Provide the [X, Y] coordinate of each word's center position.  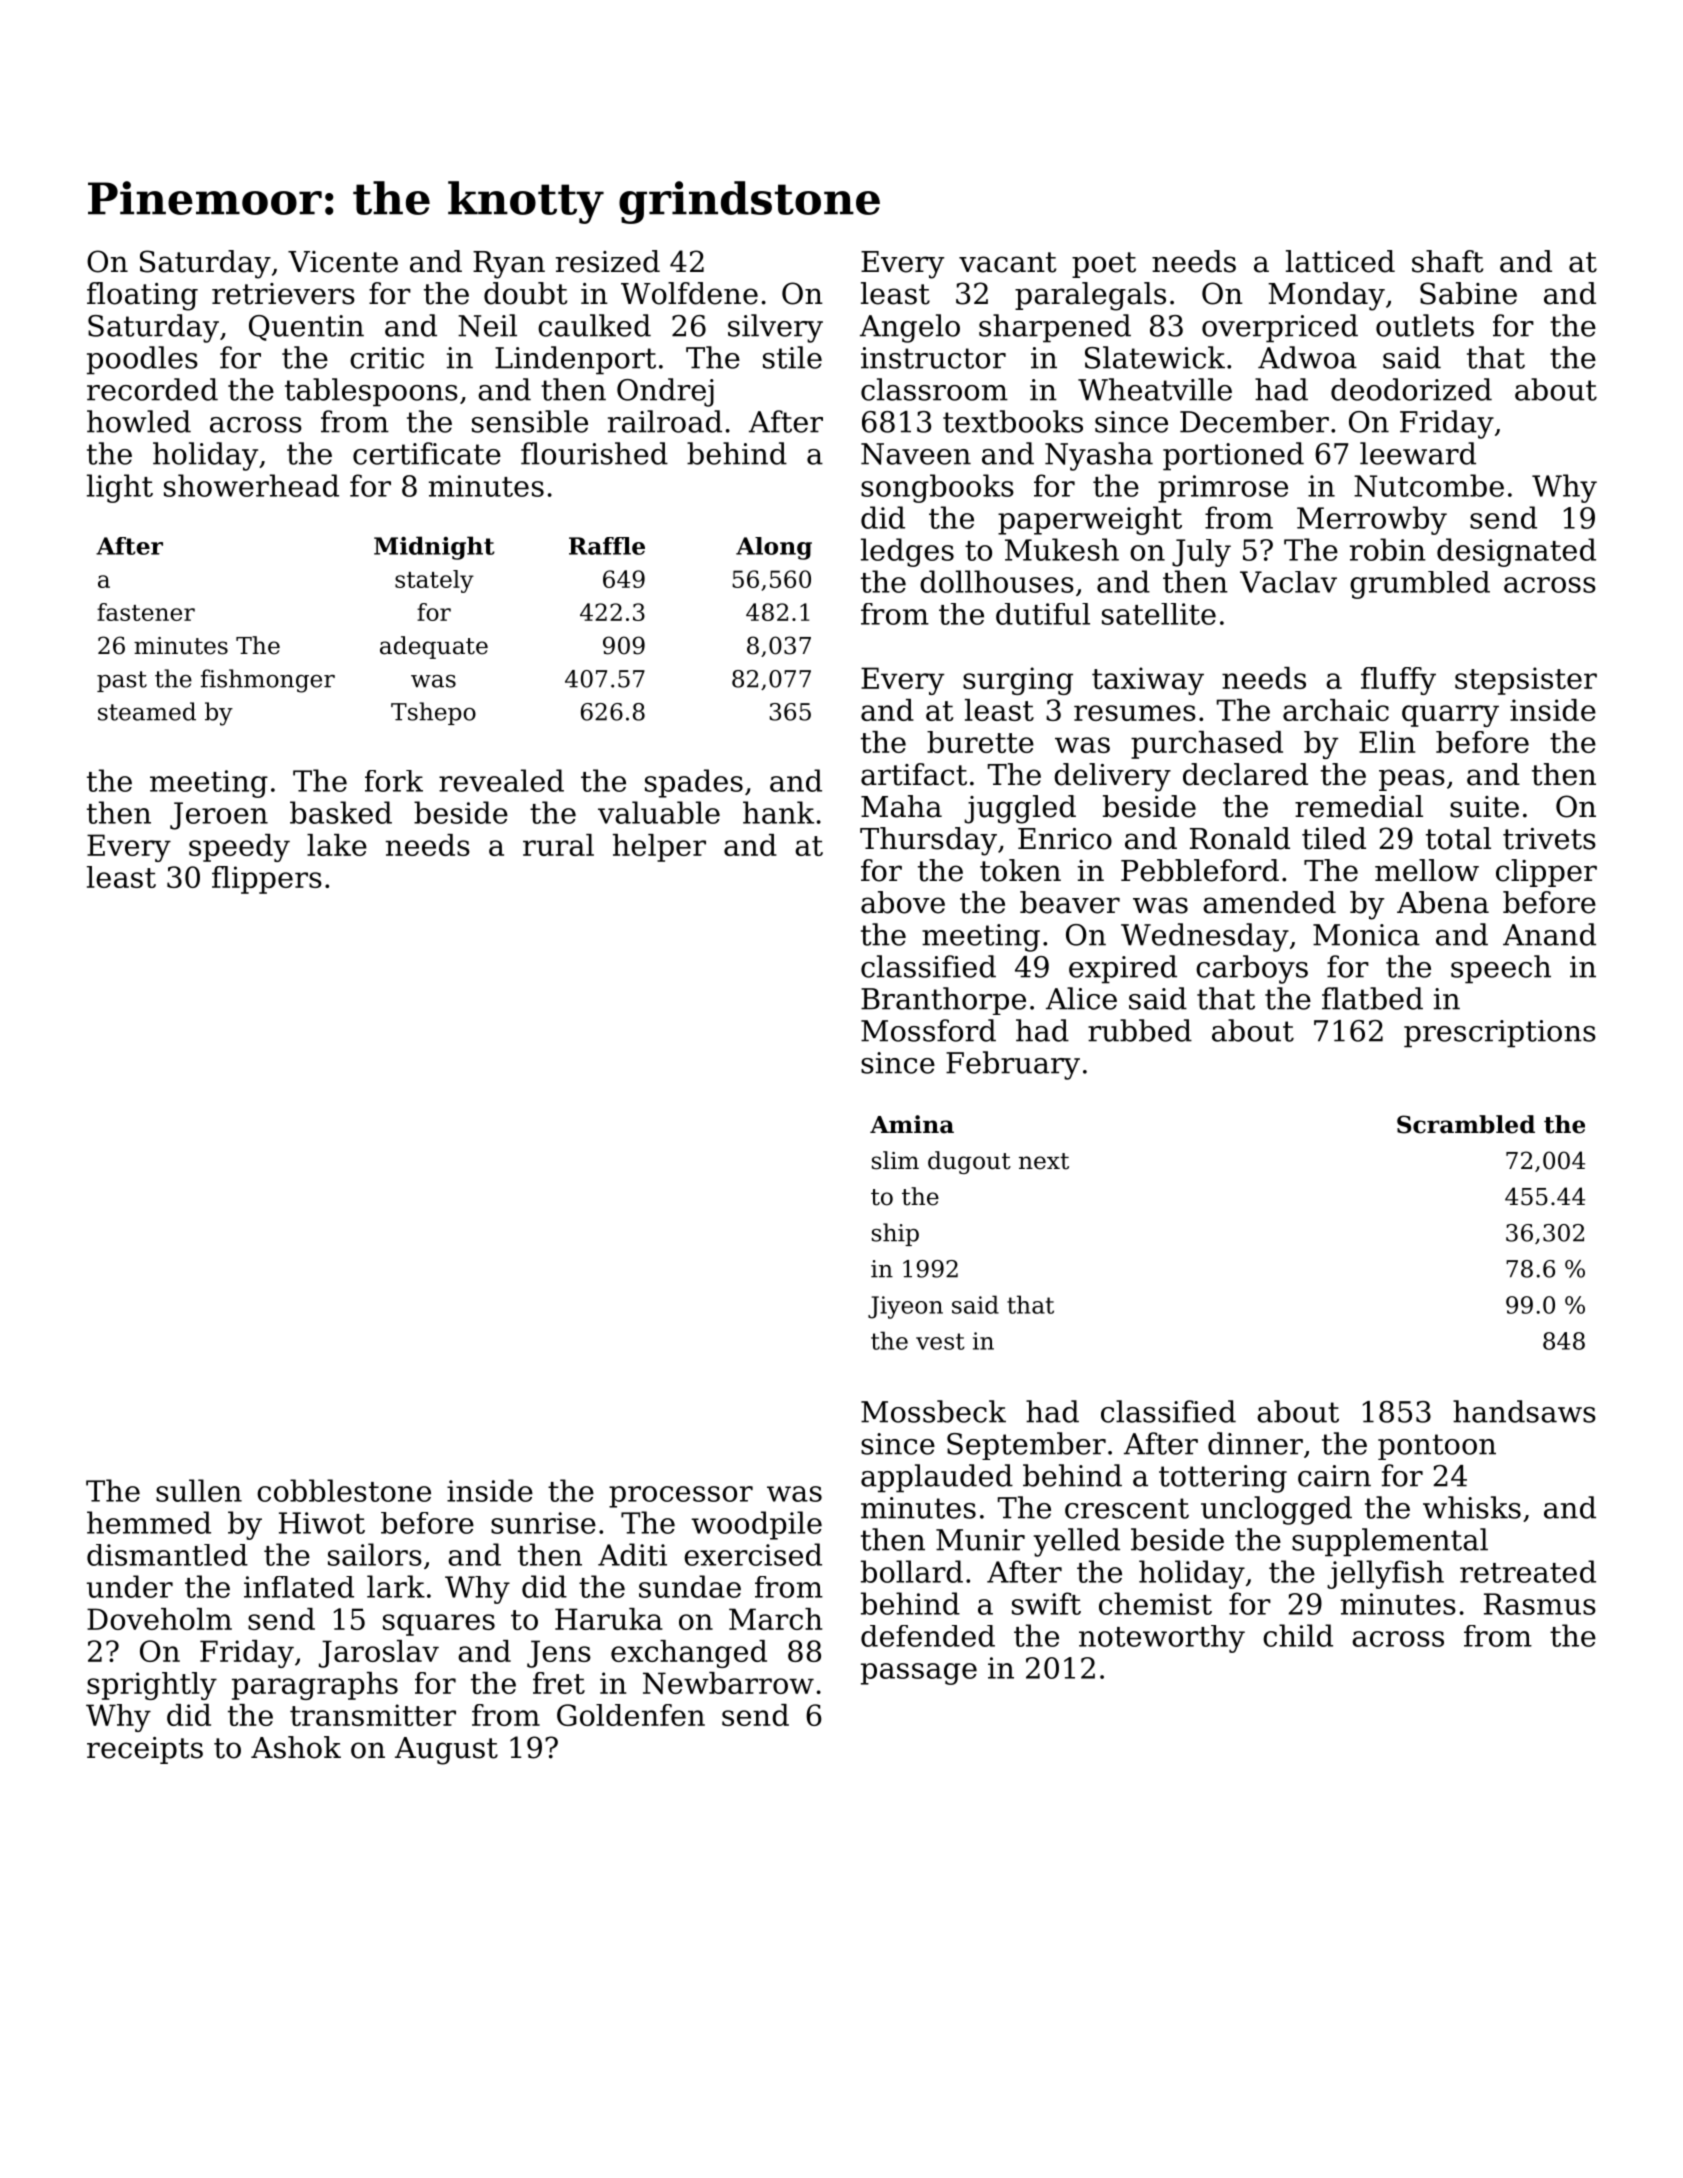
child [1298, 1635]
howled [139, 421]
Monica [1366, 935]
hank [778, 812]
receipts [145, 1750]
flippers [267, 880]
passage [919, 1674]
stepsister [1526, 681]
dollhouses [997, 581]
